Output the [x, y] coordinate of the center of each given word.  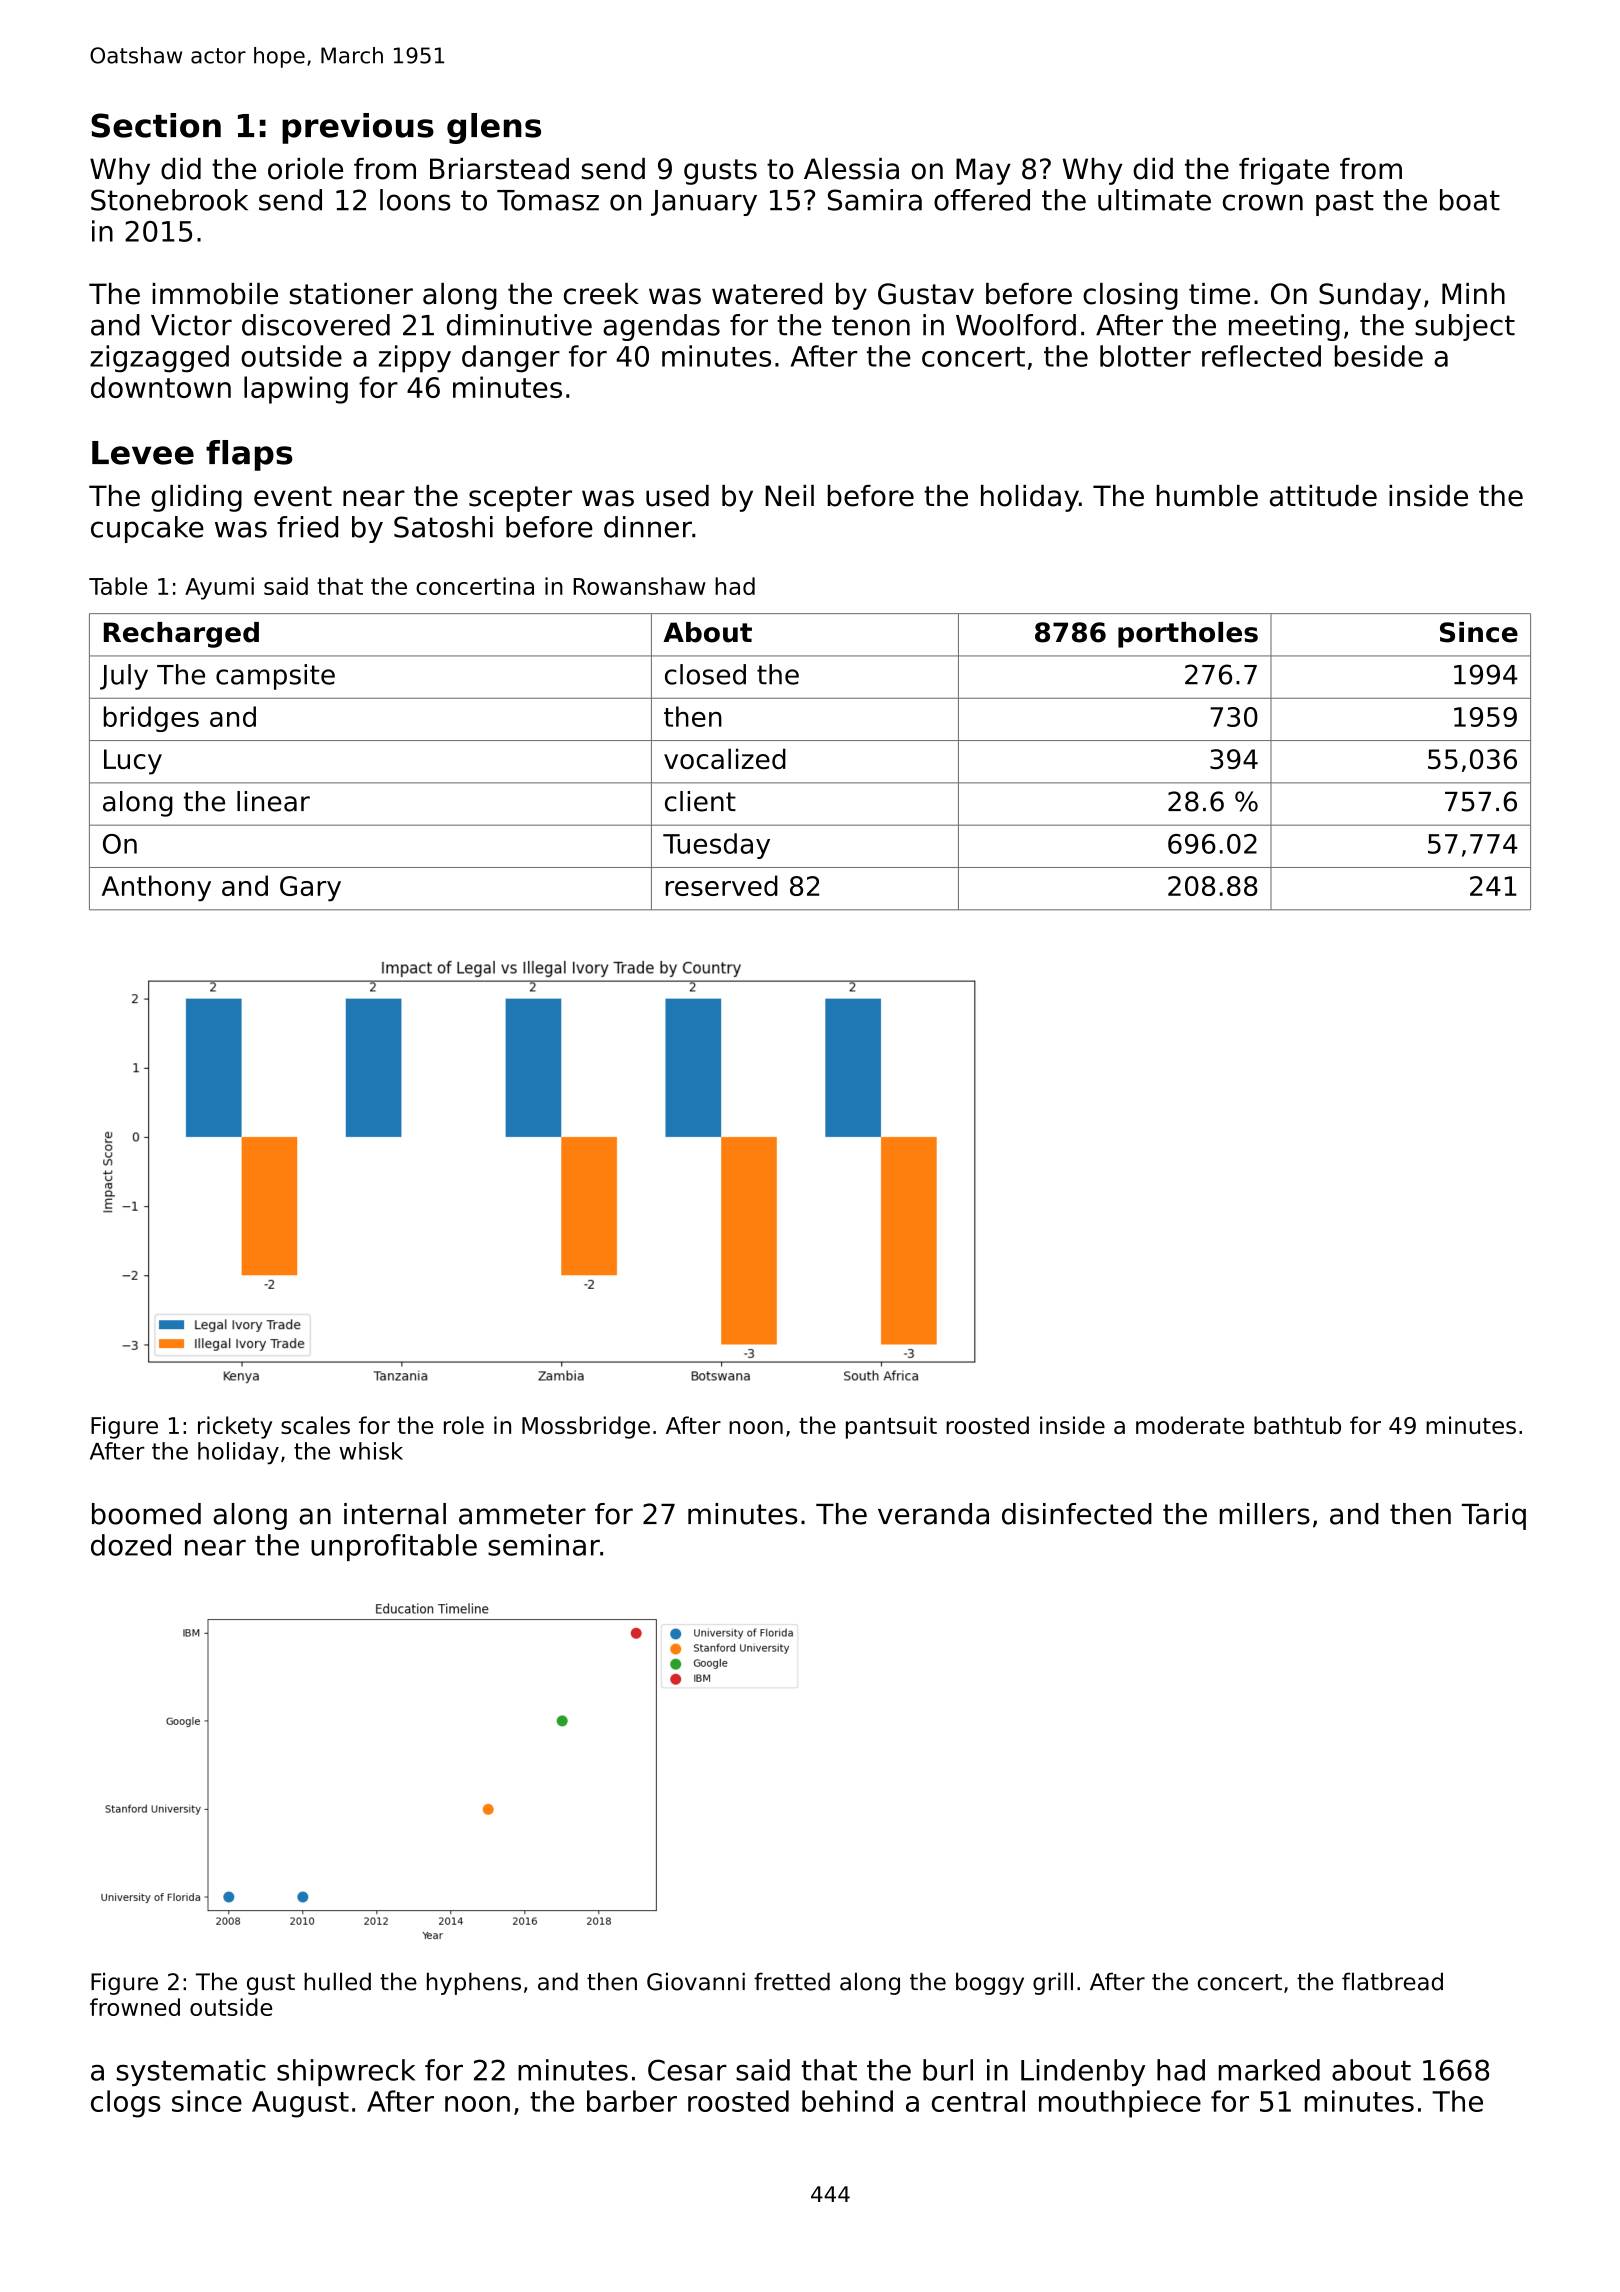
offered [982, 200]
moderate [1190, 1425]
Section [156, 125]
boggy [990, 1983]
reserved [722, 885]
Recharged [181, 635]
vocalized [725, 758]
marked [1269, 2070]
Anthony [156, 888]
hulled [337, 1981]
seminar [544, 1545]
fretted [792, 1981]
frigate [1284, 171]
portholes [1188, 635]
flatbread [1392, 1981]
